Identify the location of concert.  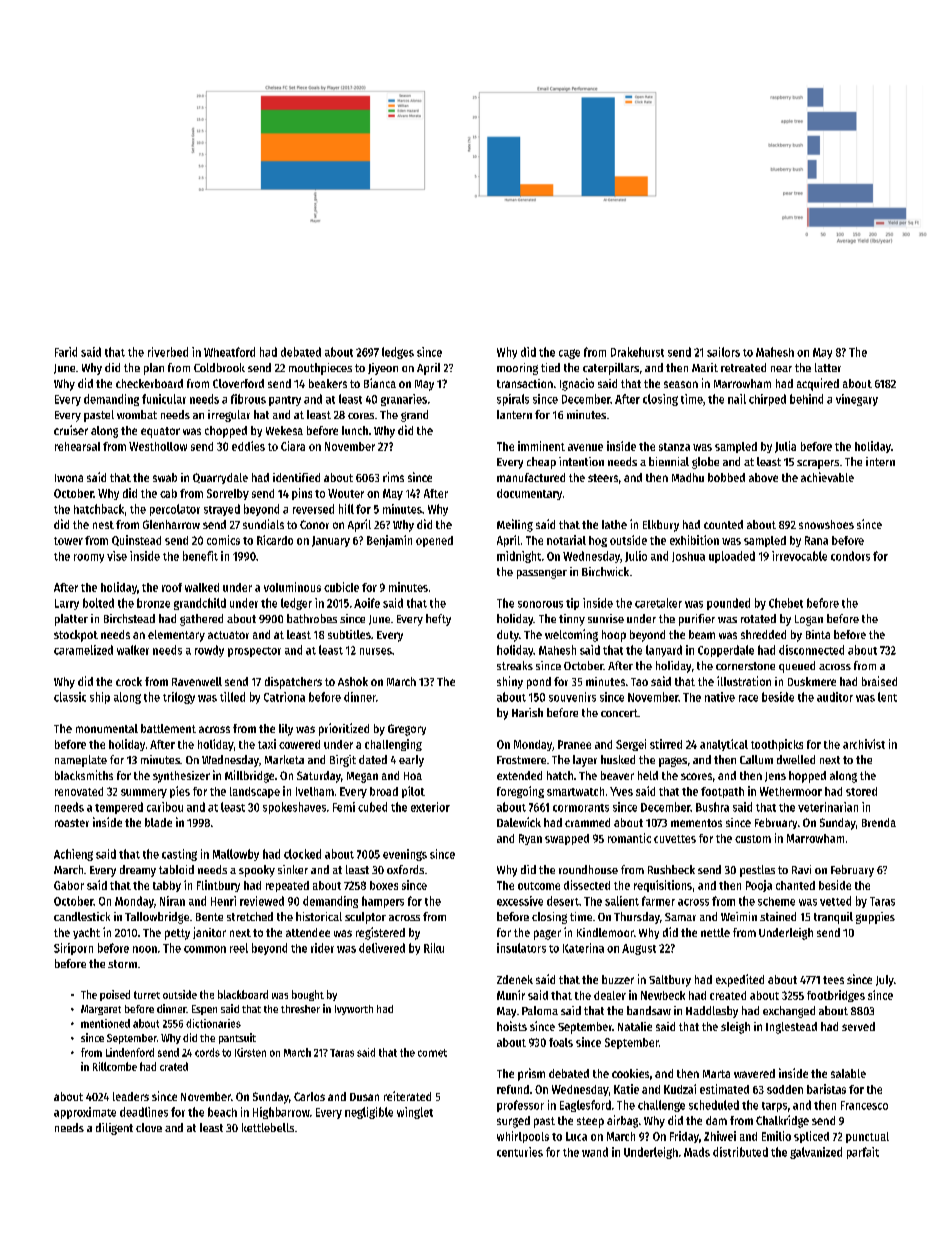
(619, 713).
